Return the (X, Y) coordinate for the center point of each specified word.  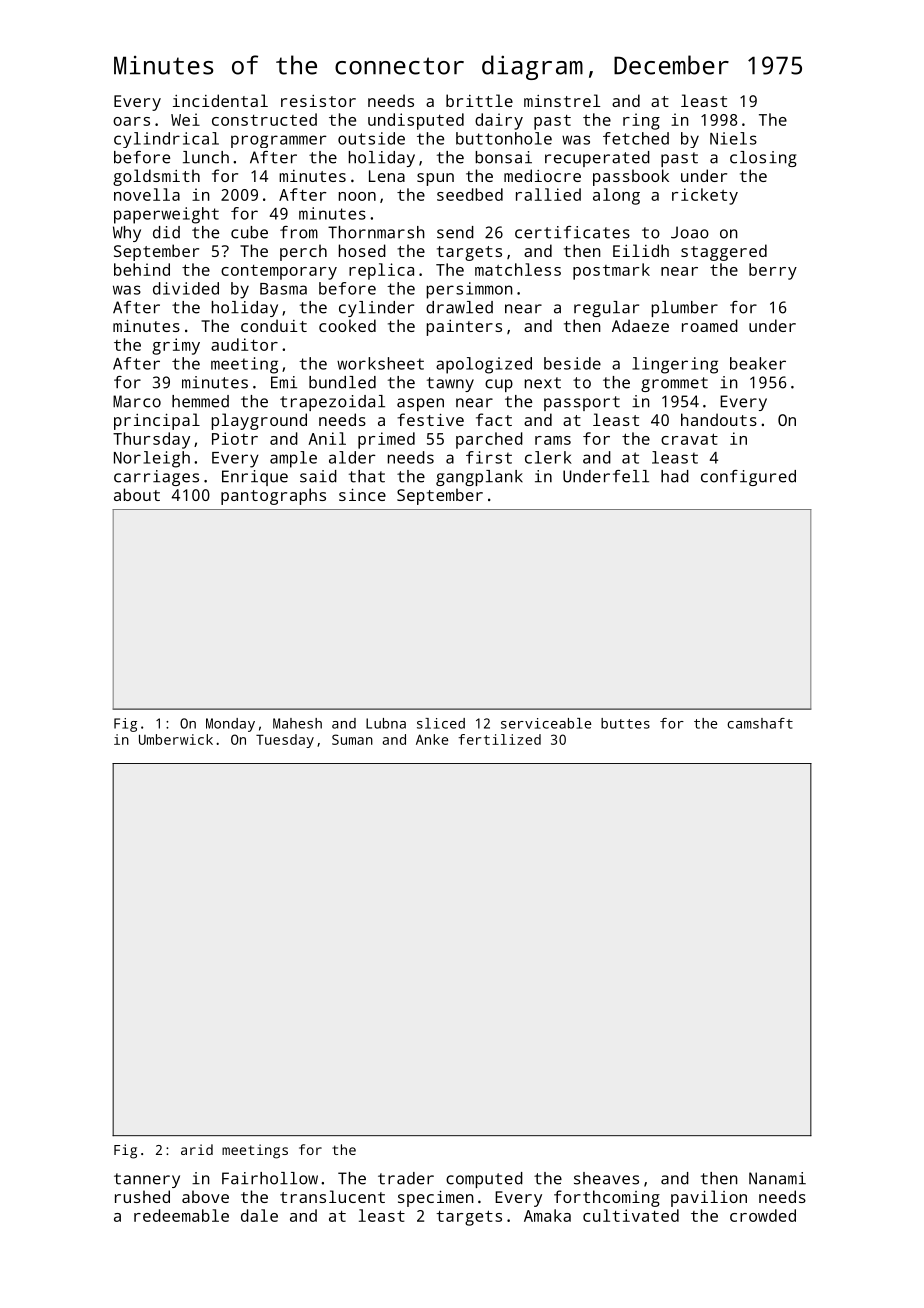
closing (763, 159)
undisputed (416, 121)
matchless (518, 269)
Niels (733, 138)
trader (406, 1178)
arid (197, 1149)
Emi (284, 382)
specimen (436, 1198)
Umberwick (176, 739)
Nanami (777, 1178)
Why (127, 234)
